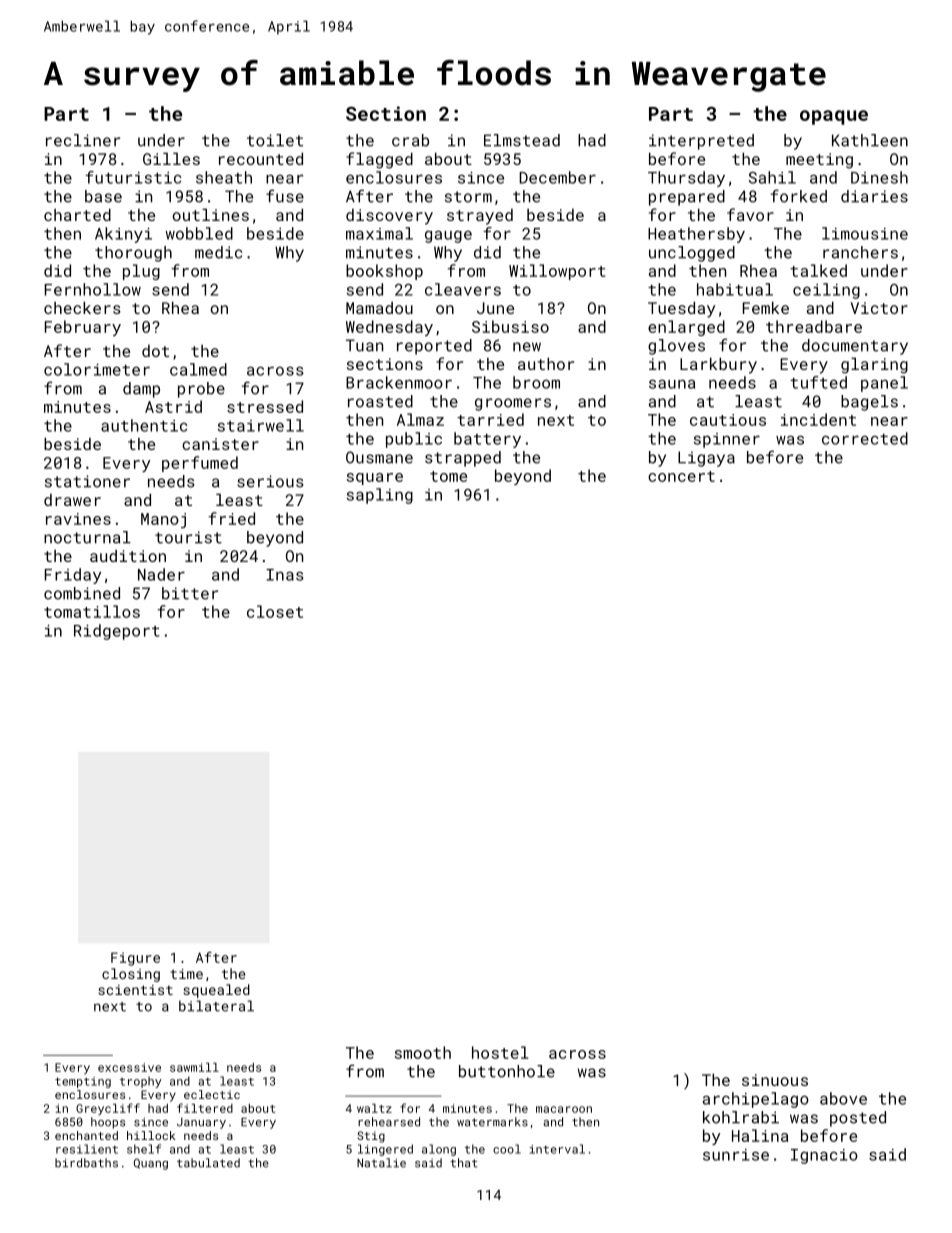 The width and height of the screenshot is (952, 1233). I want to click on ranchers, so click(860, 252).
